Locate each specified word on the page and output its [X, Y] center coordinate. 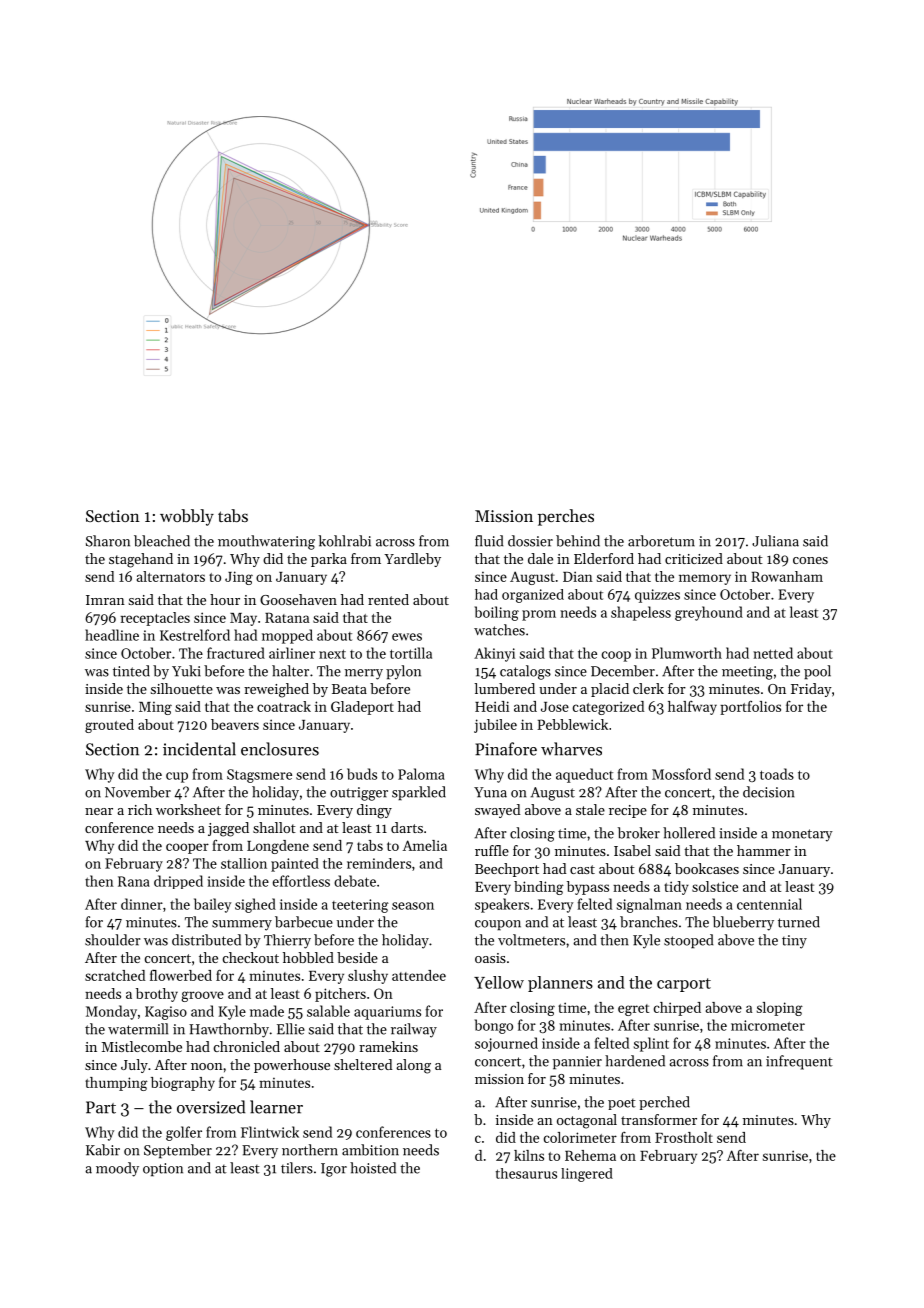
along [413, 1066]
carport [684, 985]
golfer [184, 1133]
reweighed [276, 690]
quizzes [657, 596]
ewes [407, 637]
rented [388, 599]
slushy [368, 977]
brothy [157, 995]
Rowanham [787, 576]
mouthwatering [266, 542]
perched [664, 1103]
